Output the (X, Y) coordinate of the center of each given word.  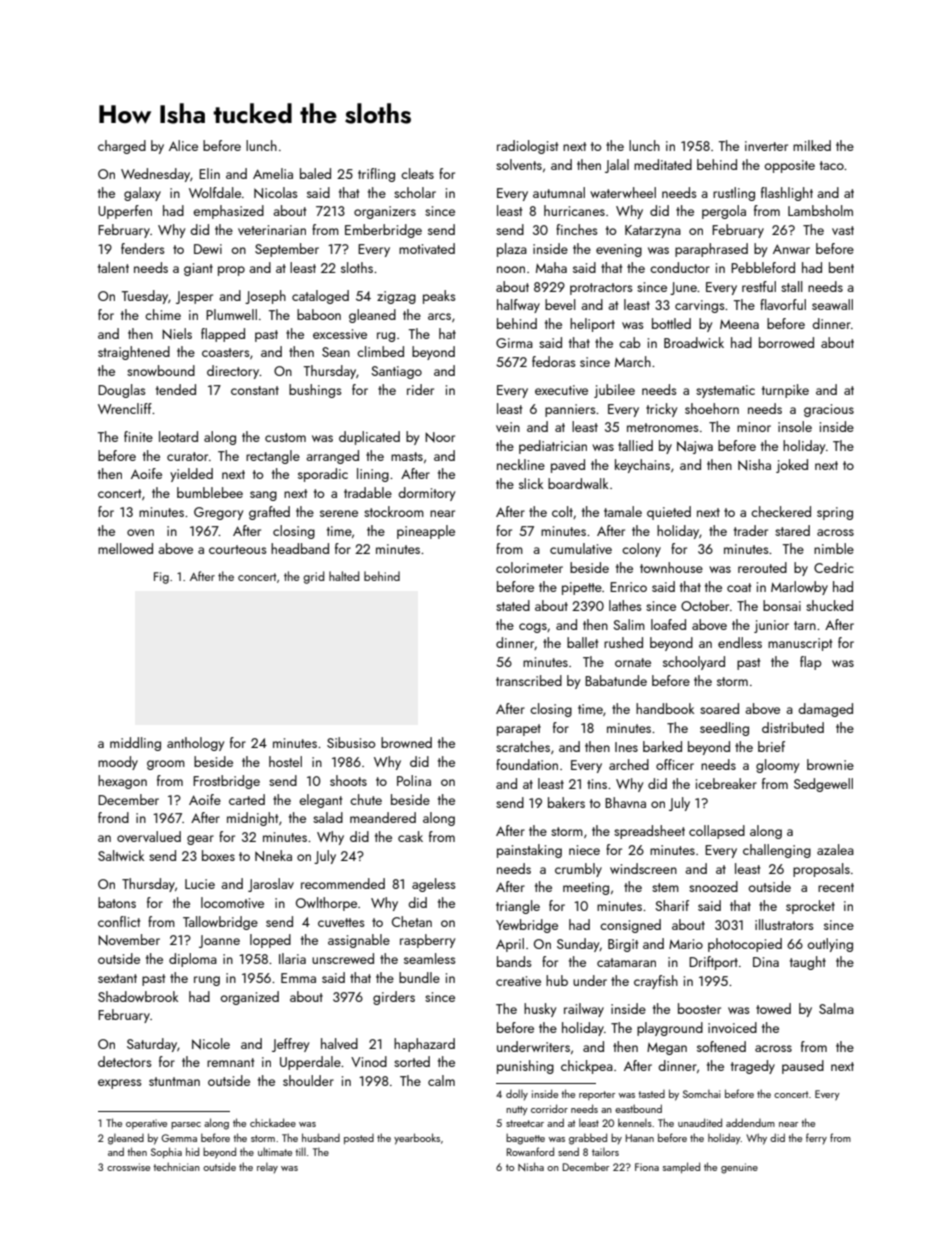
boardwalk (578, 483)
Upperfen (125, 212)
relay (267, 1168)
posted (359, 1139)
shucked (829, 605)
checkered (781, 511)
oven (140, 532)
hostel (285, 761)
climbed (380, 351)
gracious (829, 410)
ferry (816, 1138)
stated (513, 605)
